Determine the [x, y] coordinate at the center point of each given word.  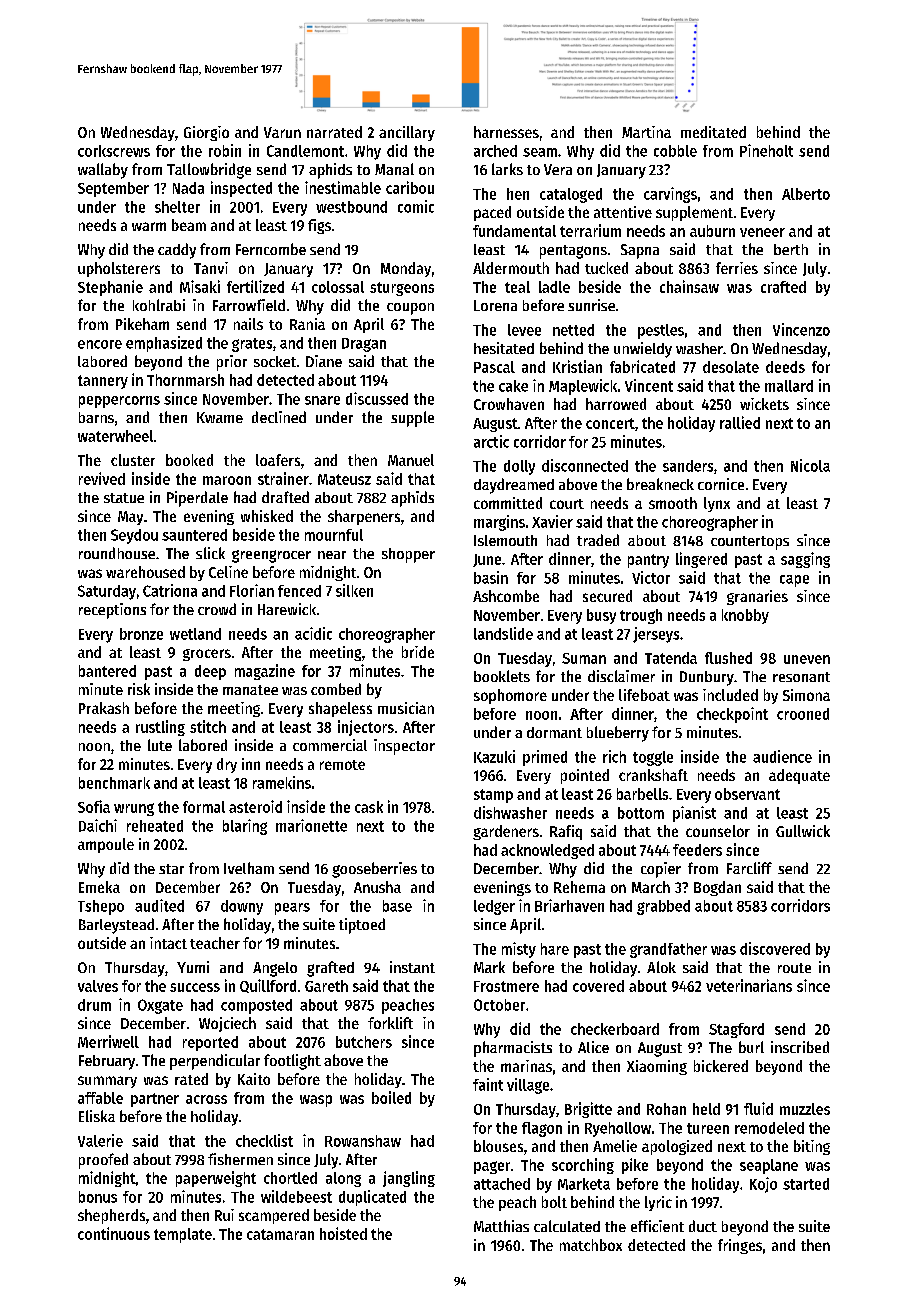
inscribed [800, 1047]
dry [227, 765]
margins [499, 523]
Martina [646, 132]
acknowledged [547, 851]
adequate [799, 776]
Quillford [268, 986]
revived [102, 478]
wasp [316, 1101]
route [794, 968]
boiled [391, 1097]
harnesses [506, 132]
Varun [282, 132]
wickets [764, 404]
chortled [290, 1178]
